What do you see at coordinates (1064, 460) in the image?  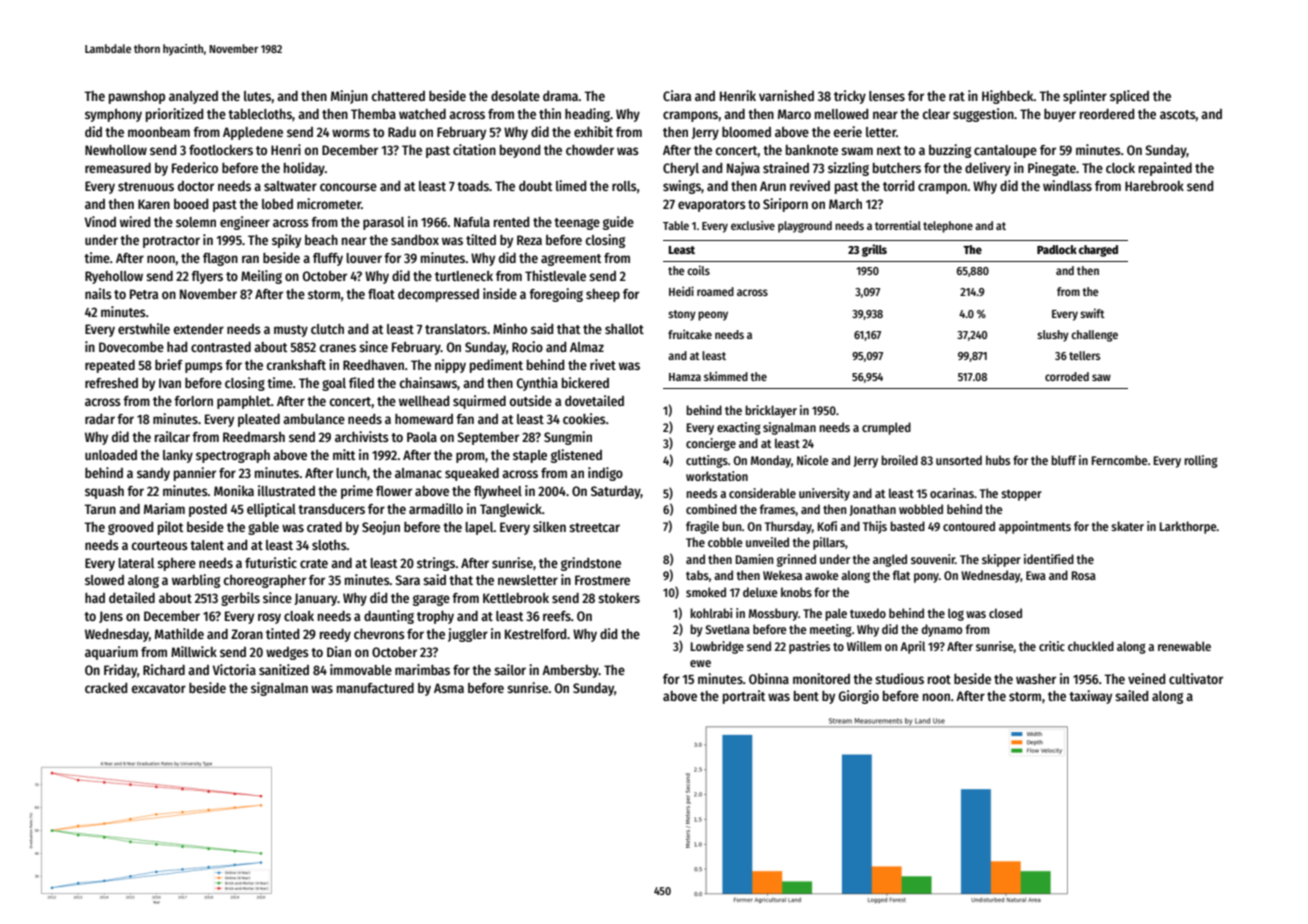 I see `bluff` at bounding box center [1064, 460].
